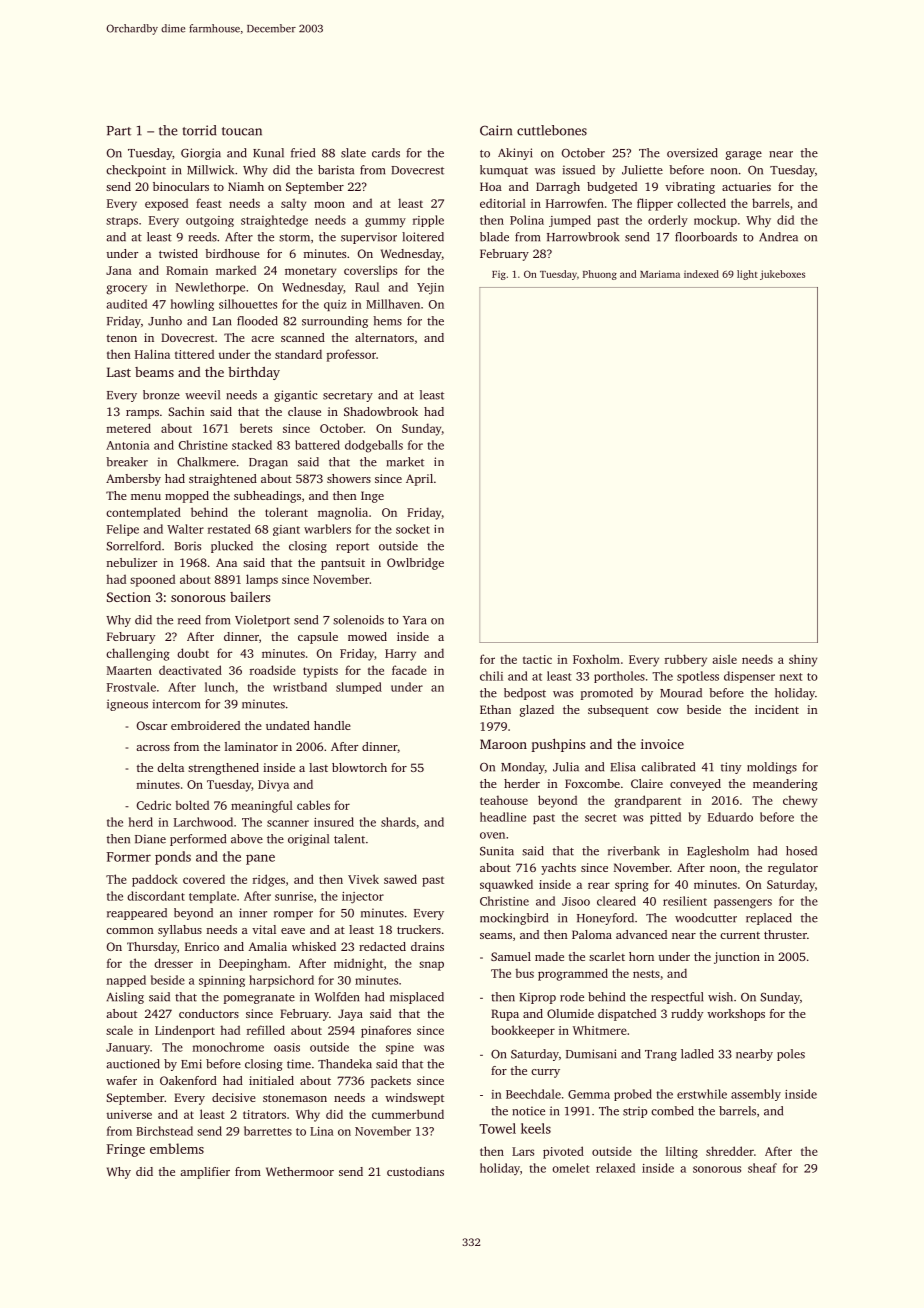 The height and width of the page is (1308, 924). I want to click on straightened, so click(223, 480).
